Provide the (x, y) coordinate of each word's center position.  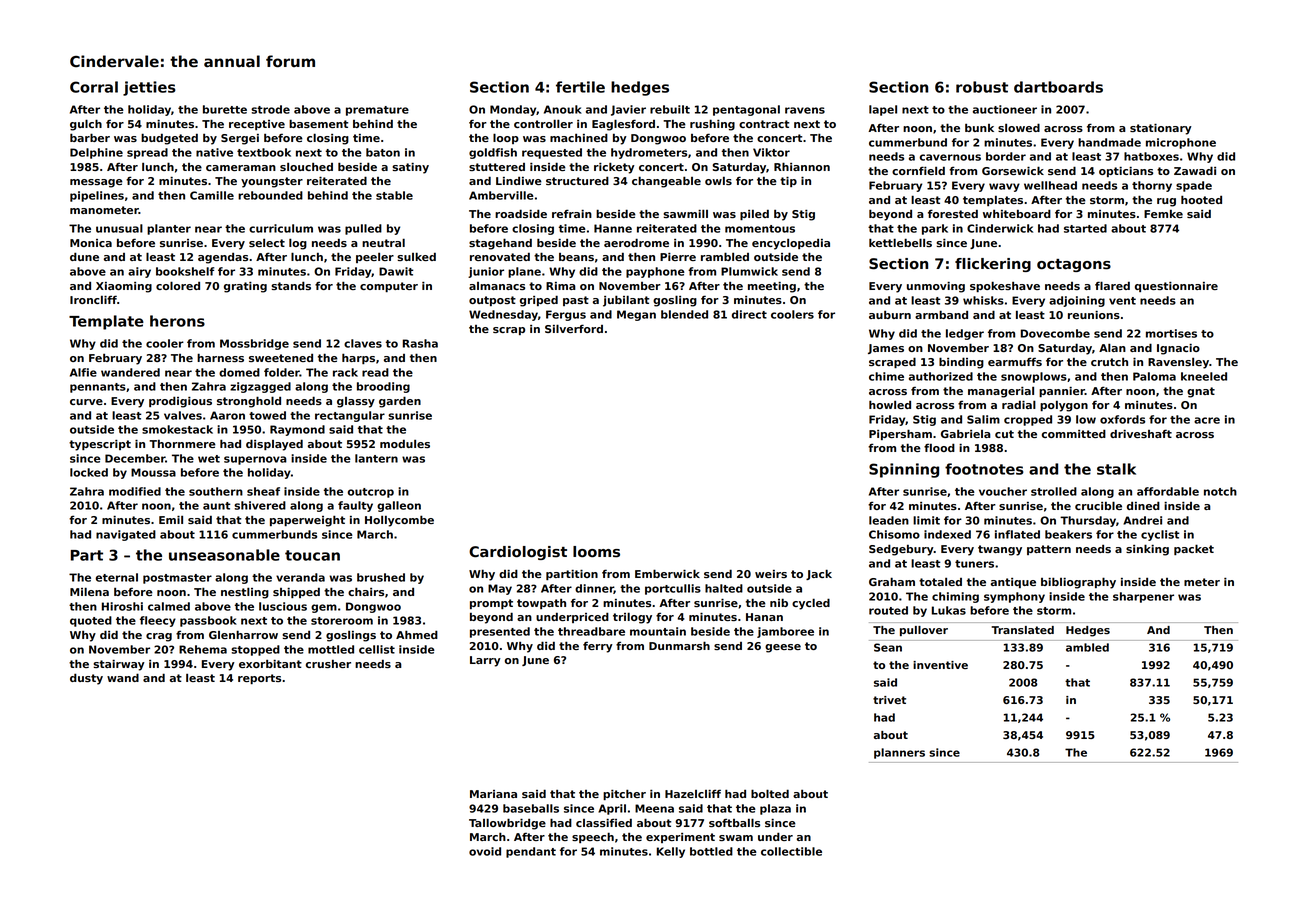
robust (982, 87)
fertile (580, 87)
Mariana (493, 794)
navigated (126, 535)
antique (1013, 583)
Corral (94, 87)
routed (888, 610)
